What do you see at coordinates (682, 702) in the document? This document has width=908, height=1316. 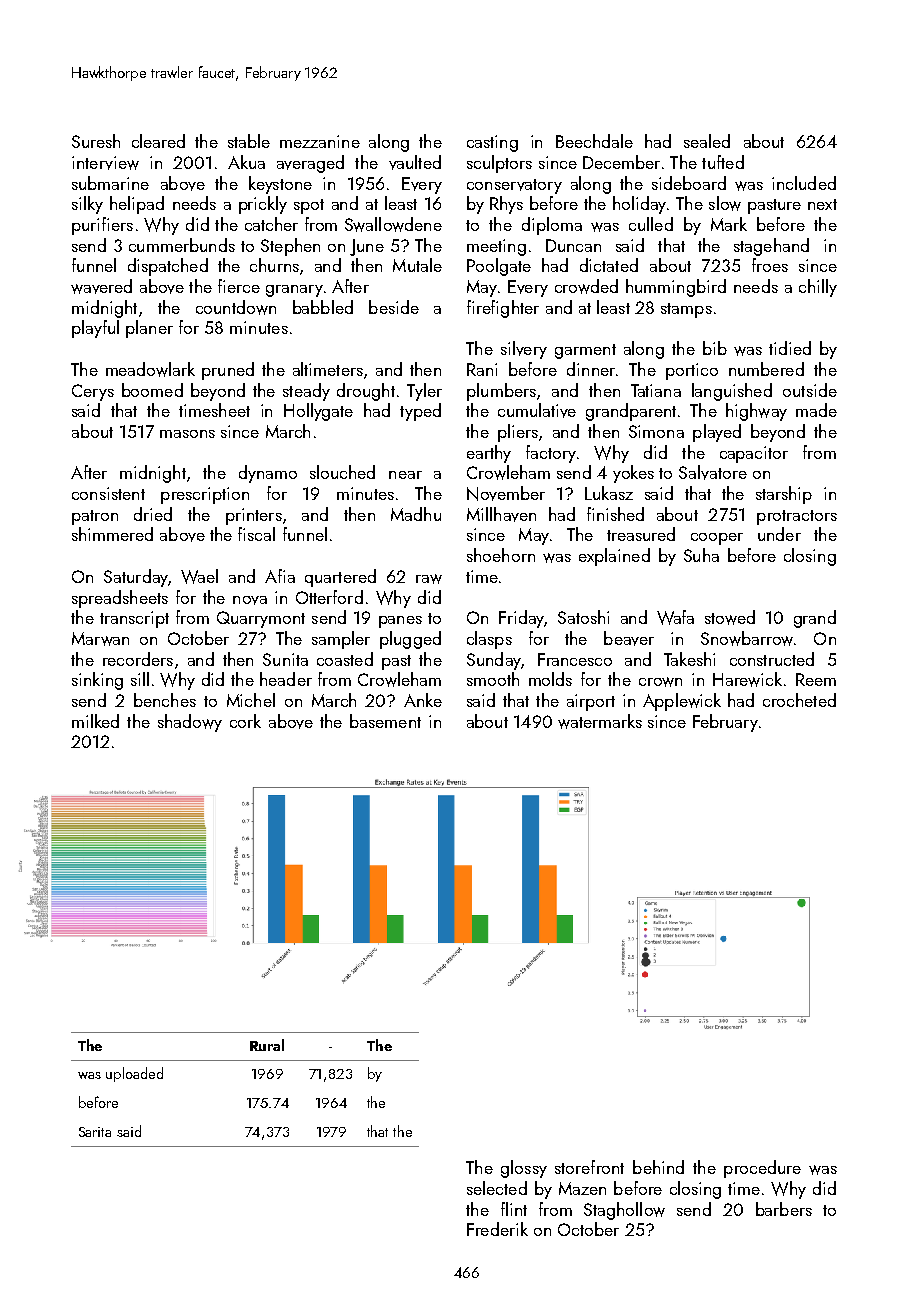 I see `Applewick` at bounding box center [682, 702].
